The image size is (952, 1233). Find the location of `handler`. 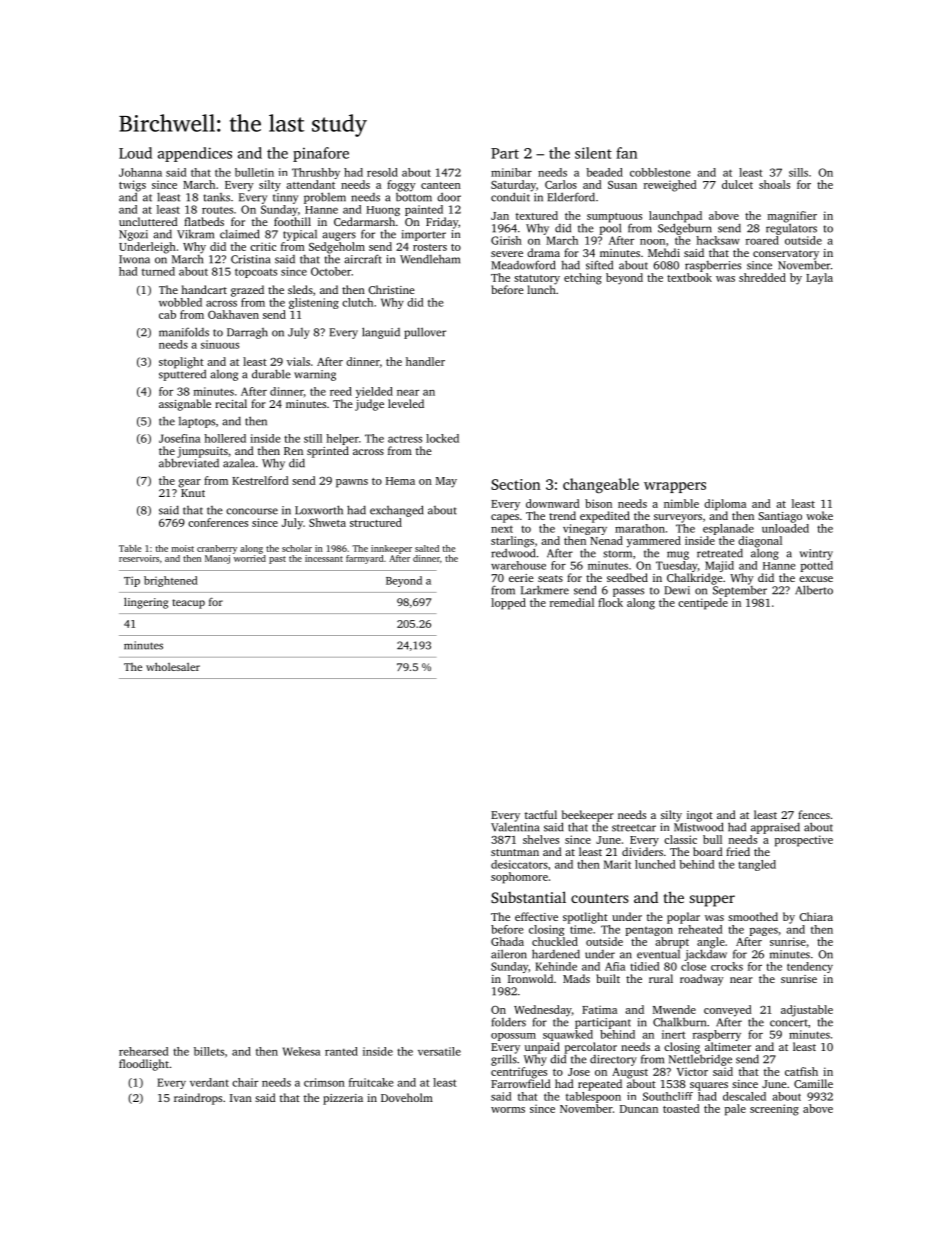

handler is located at coordinates (425, 361).
